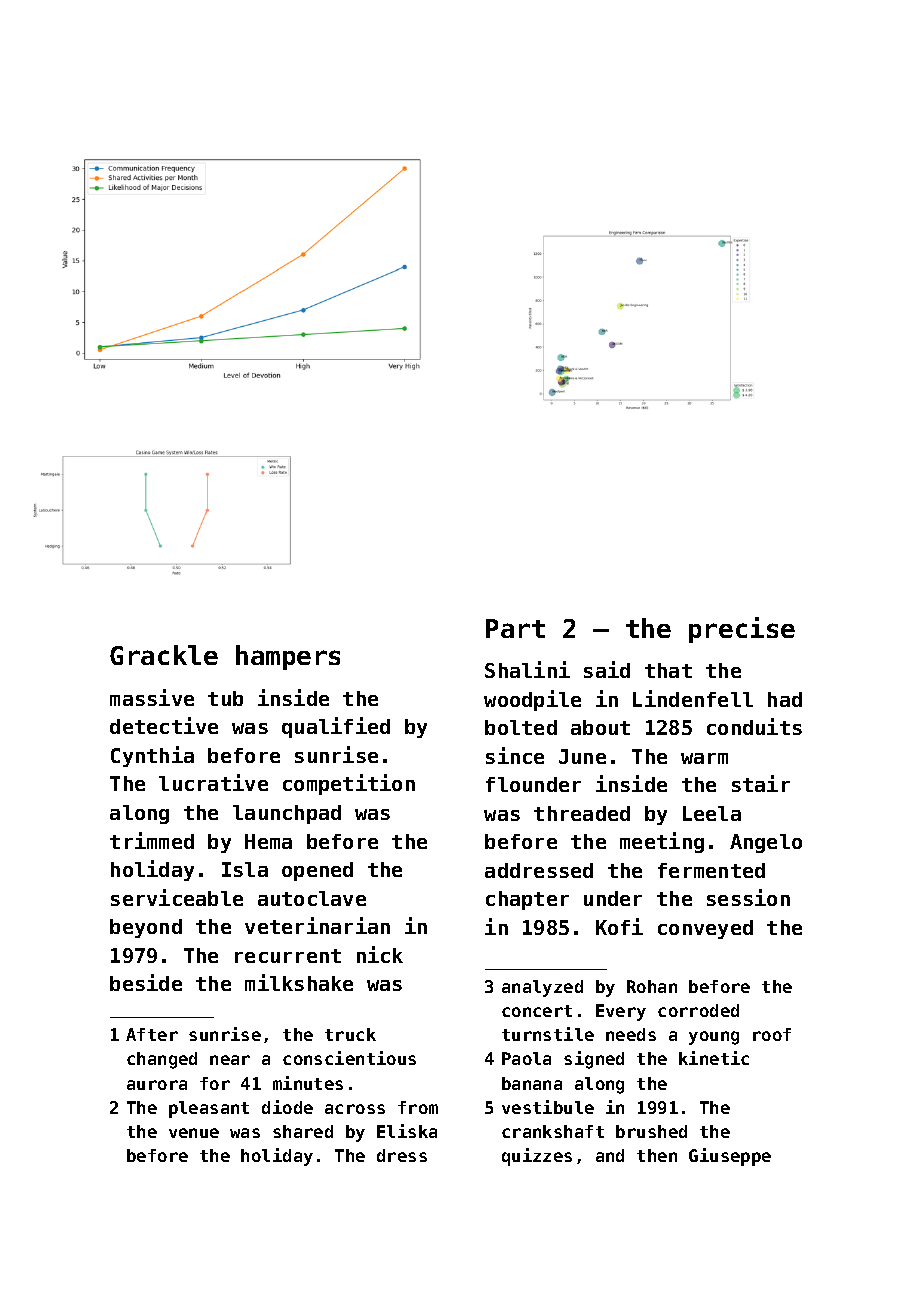  Describe the element at coordinates (766, 843) in the page. I see `Angelo` at that location.
